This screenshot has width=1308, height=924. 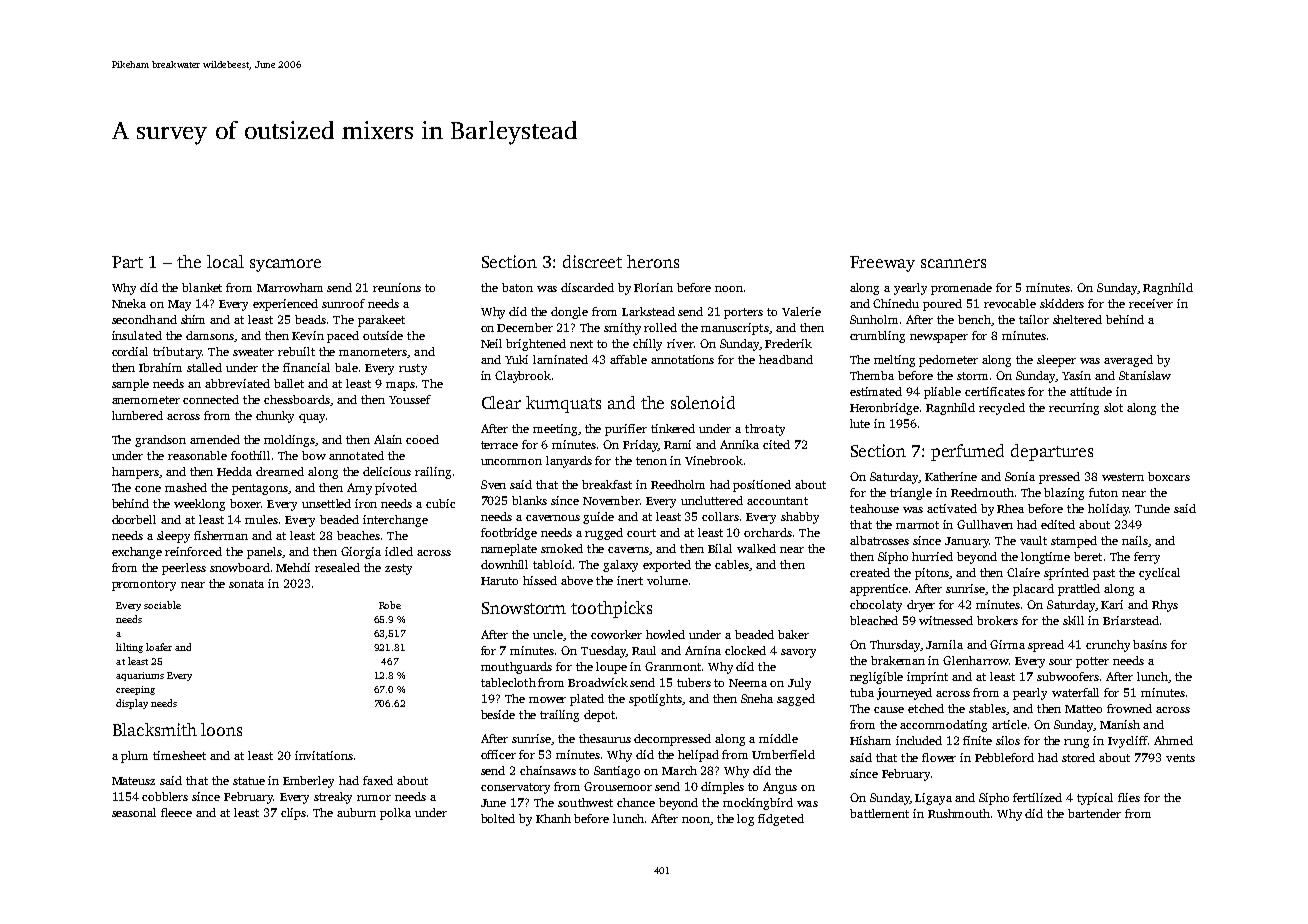 I want to click on sycamore, so click(x=285, y=265).
